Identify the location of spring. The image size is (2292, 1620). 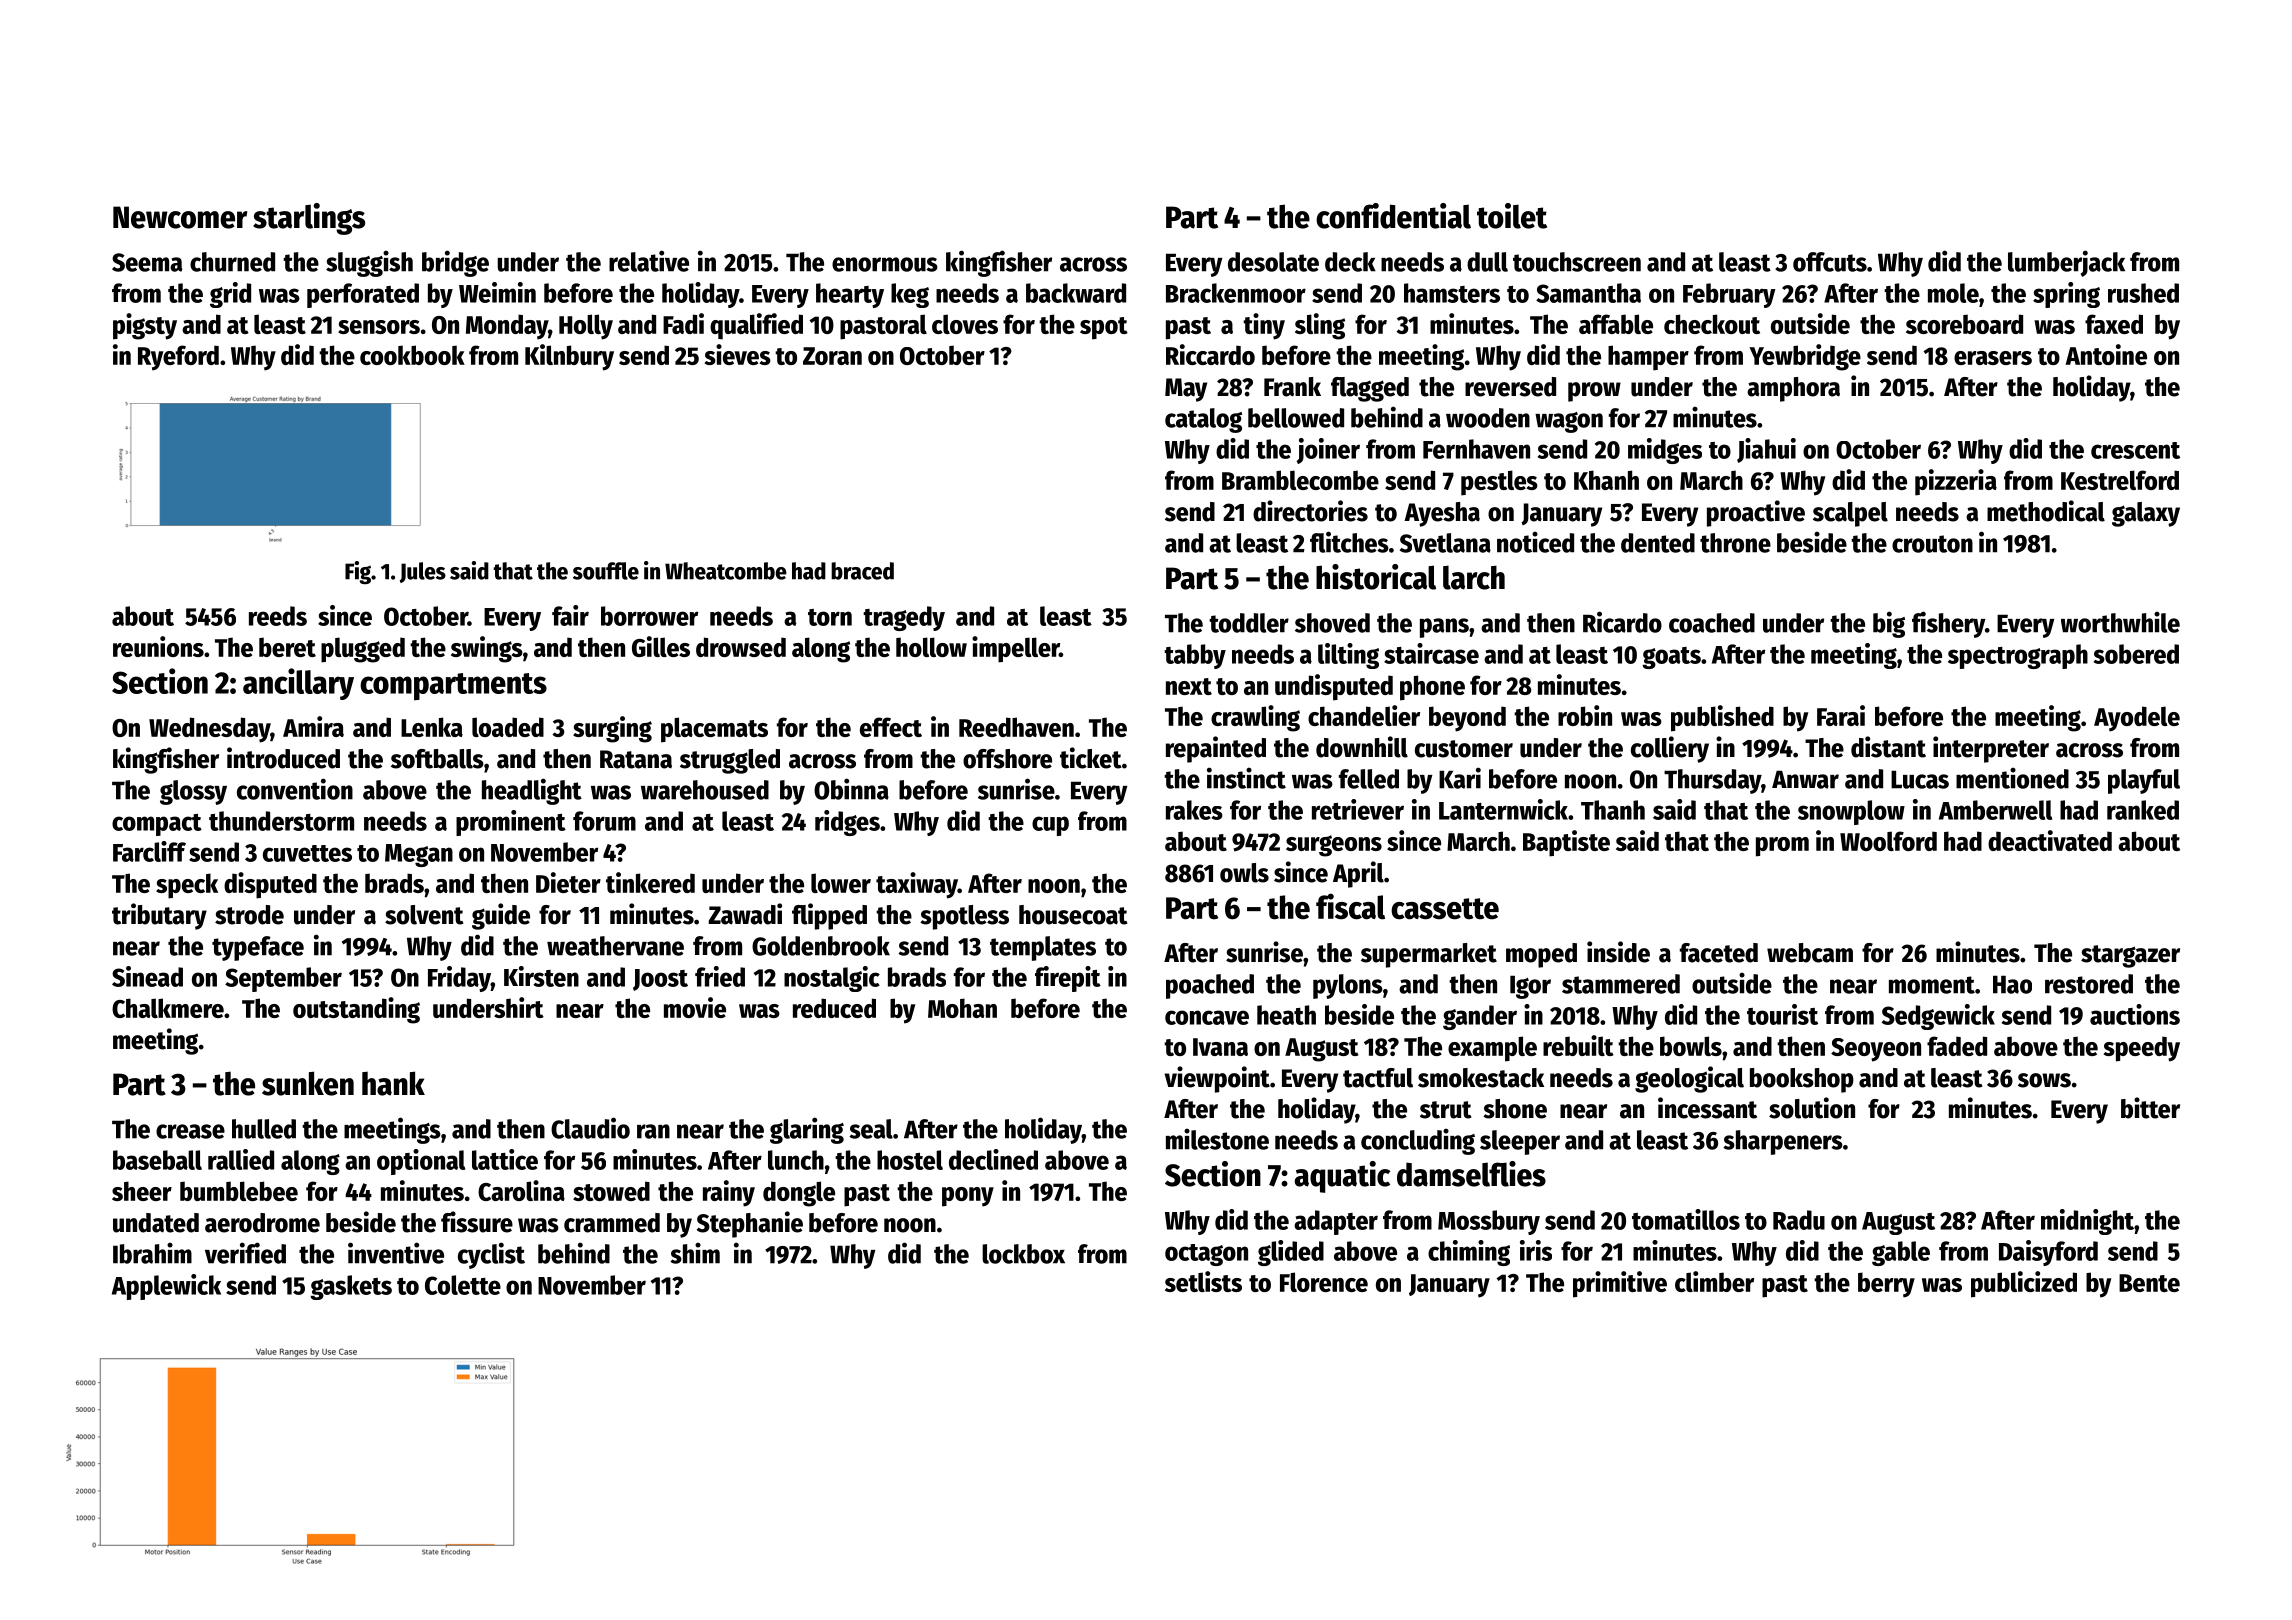
(2066, 295).
